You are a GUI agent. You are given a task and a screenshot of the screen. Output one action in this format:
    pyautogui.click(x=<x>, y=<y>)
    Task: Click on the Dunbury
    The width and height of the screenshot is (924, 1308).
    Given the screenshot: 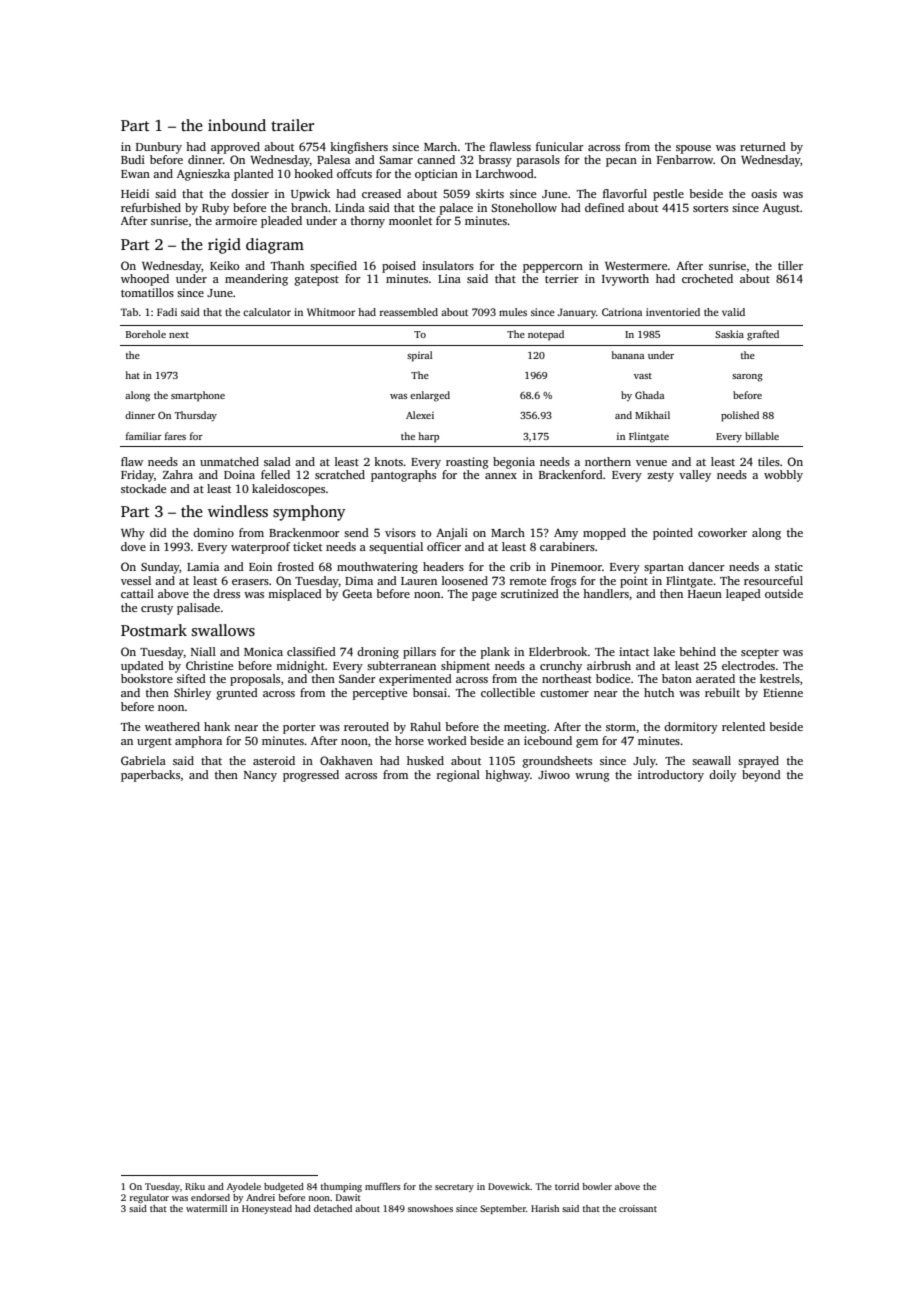 What is the action you would take?
    pyautogui.click(x=159, y=148)
